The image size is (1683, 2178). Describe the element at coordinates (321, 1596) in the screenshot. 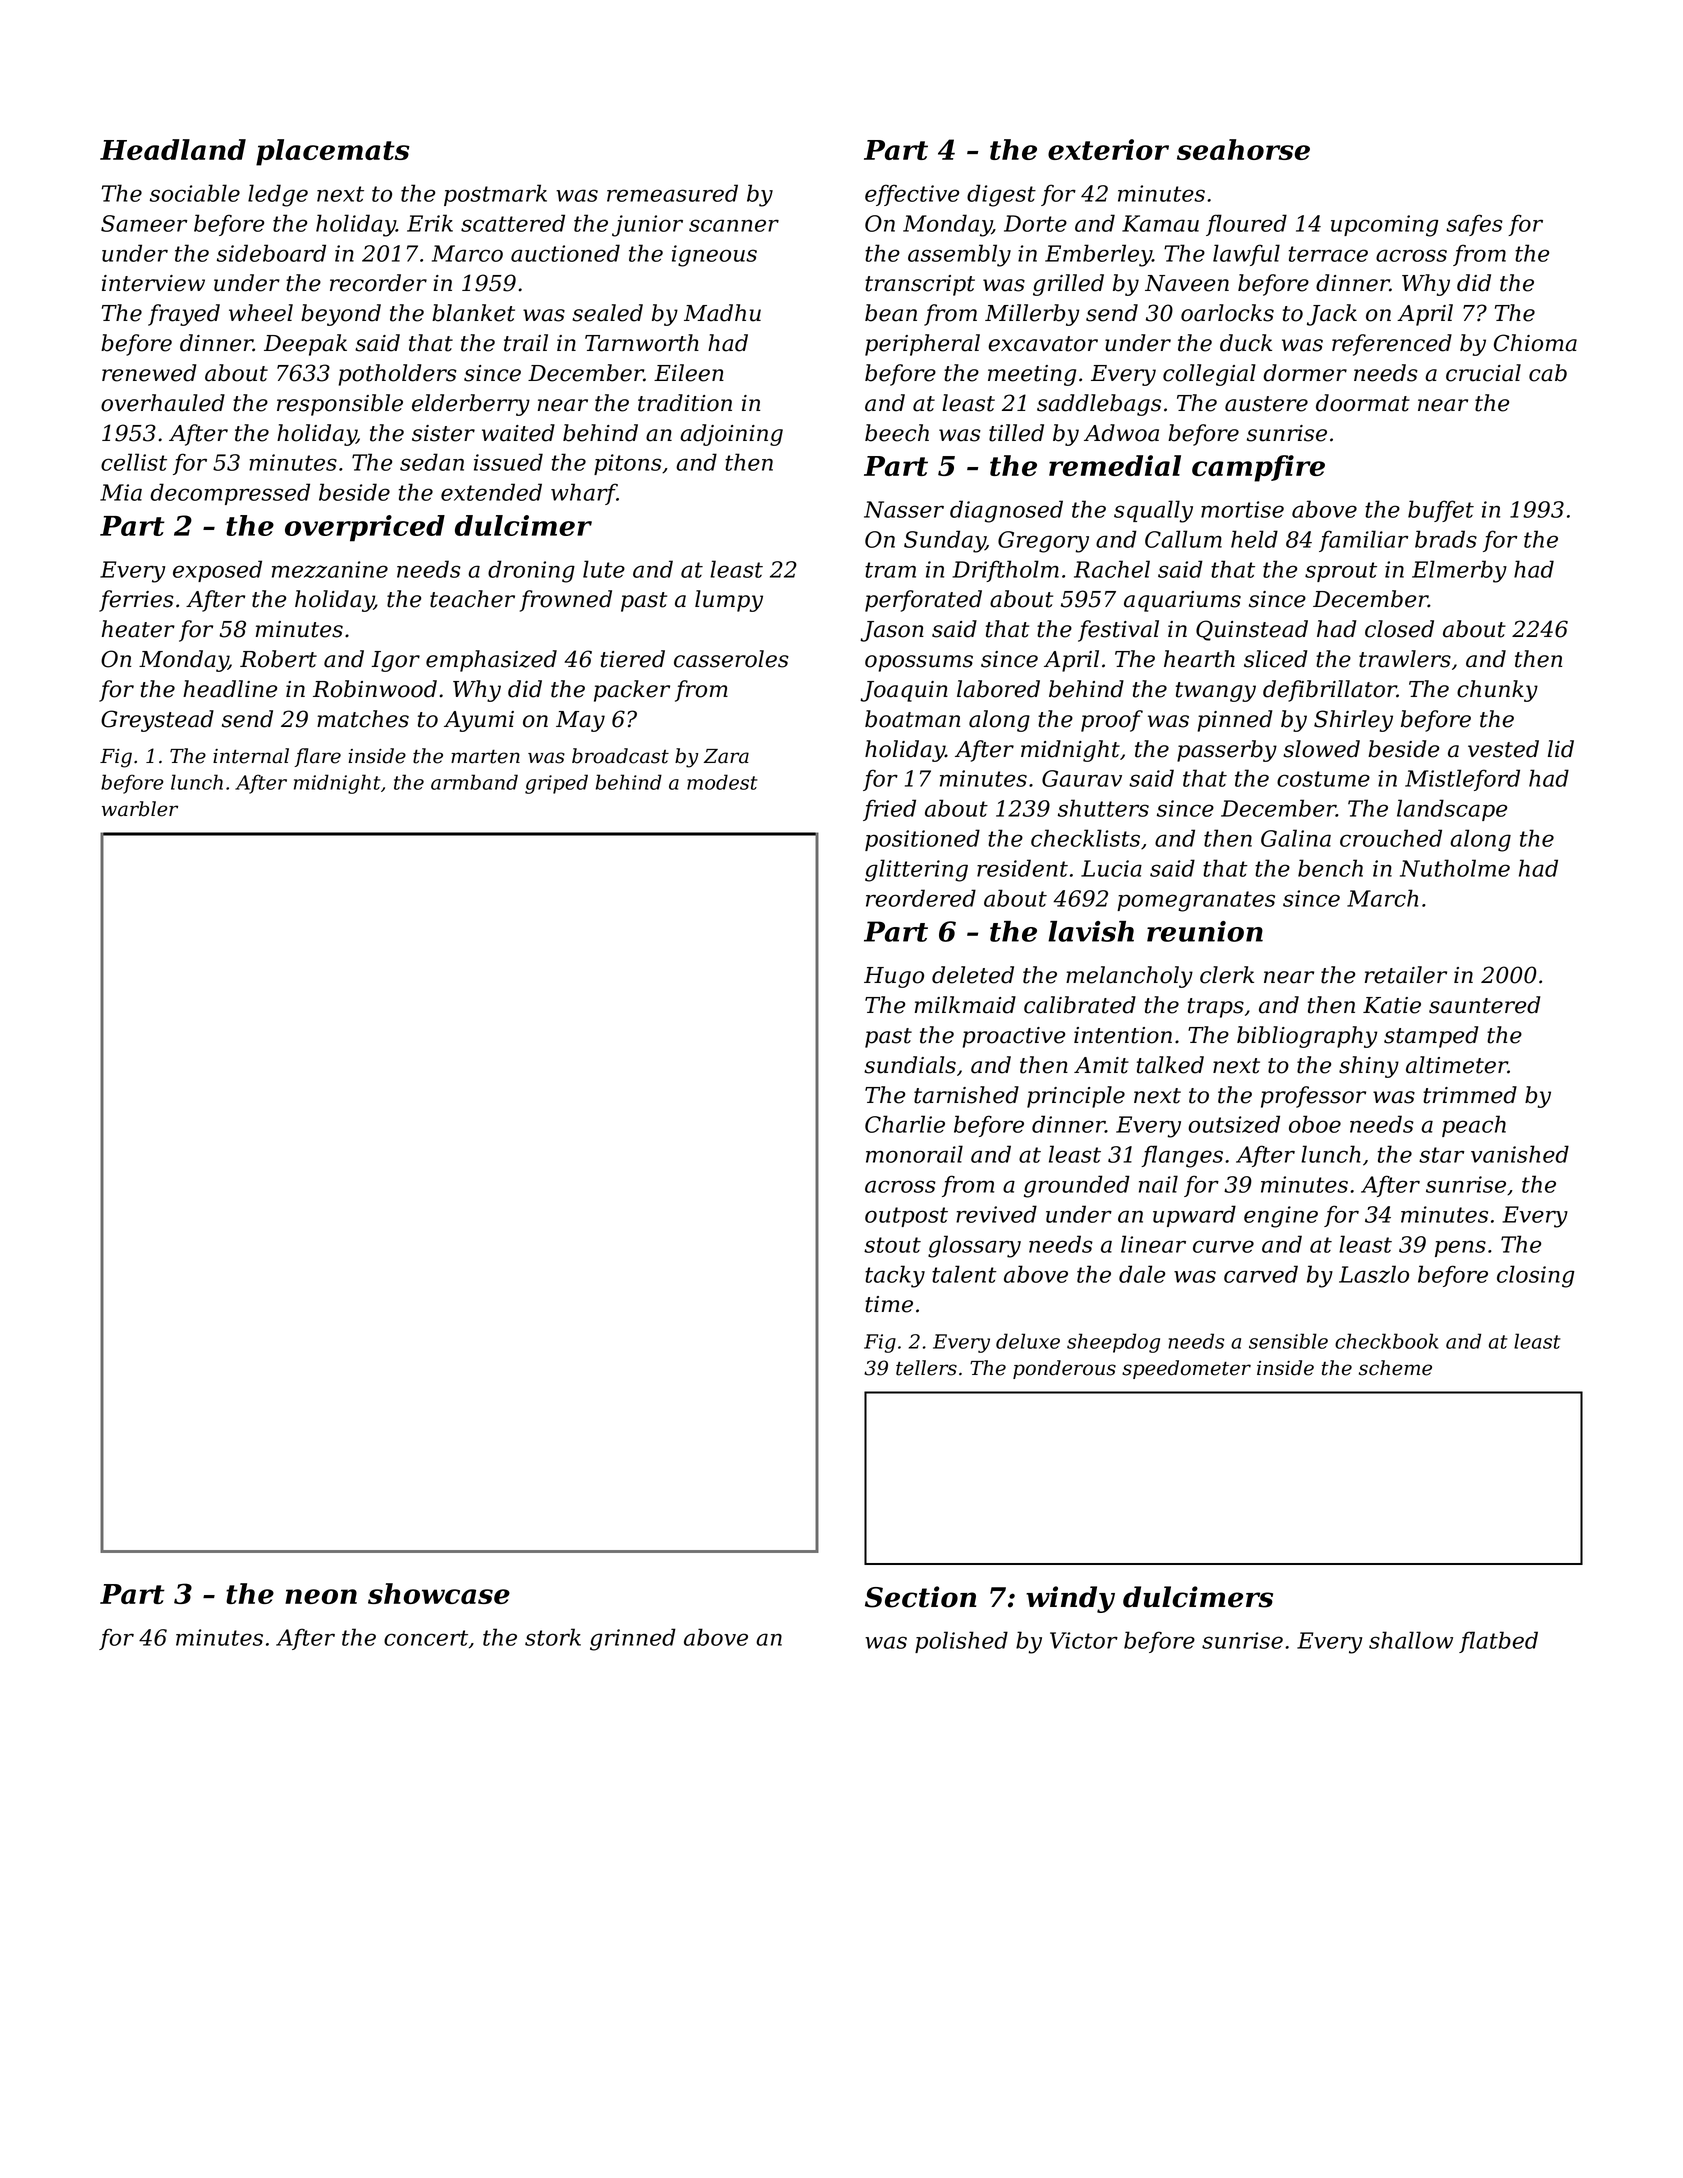

I see `neon` at that location.
